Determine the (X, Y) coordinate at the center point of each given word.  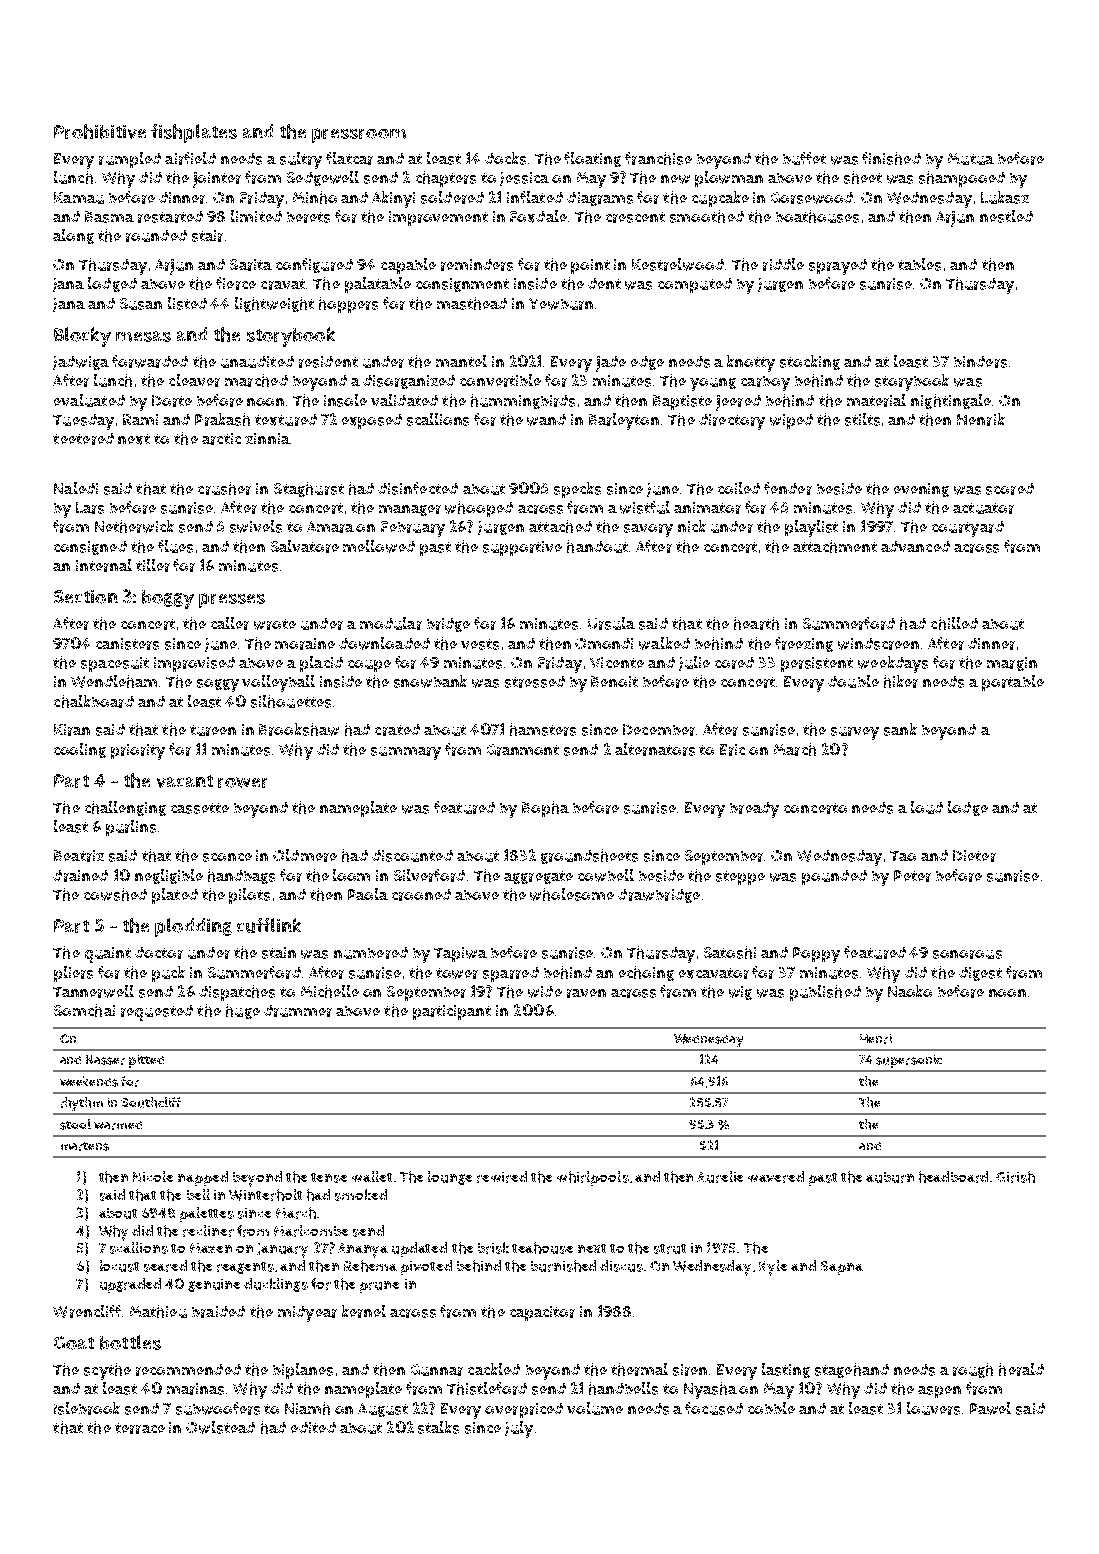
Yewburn (561, 304)
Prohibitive (100, 131)
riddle (783, 264)
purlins (131, 828)
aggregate (538, 877)
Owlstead (220, 1427)
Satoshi (730, 952)
